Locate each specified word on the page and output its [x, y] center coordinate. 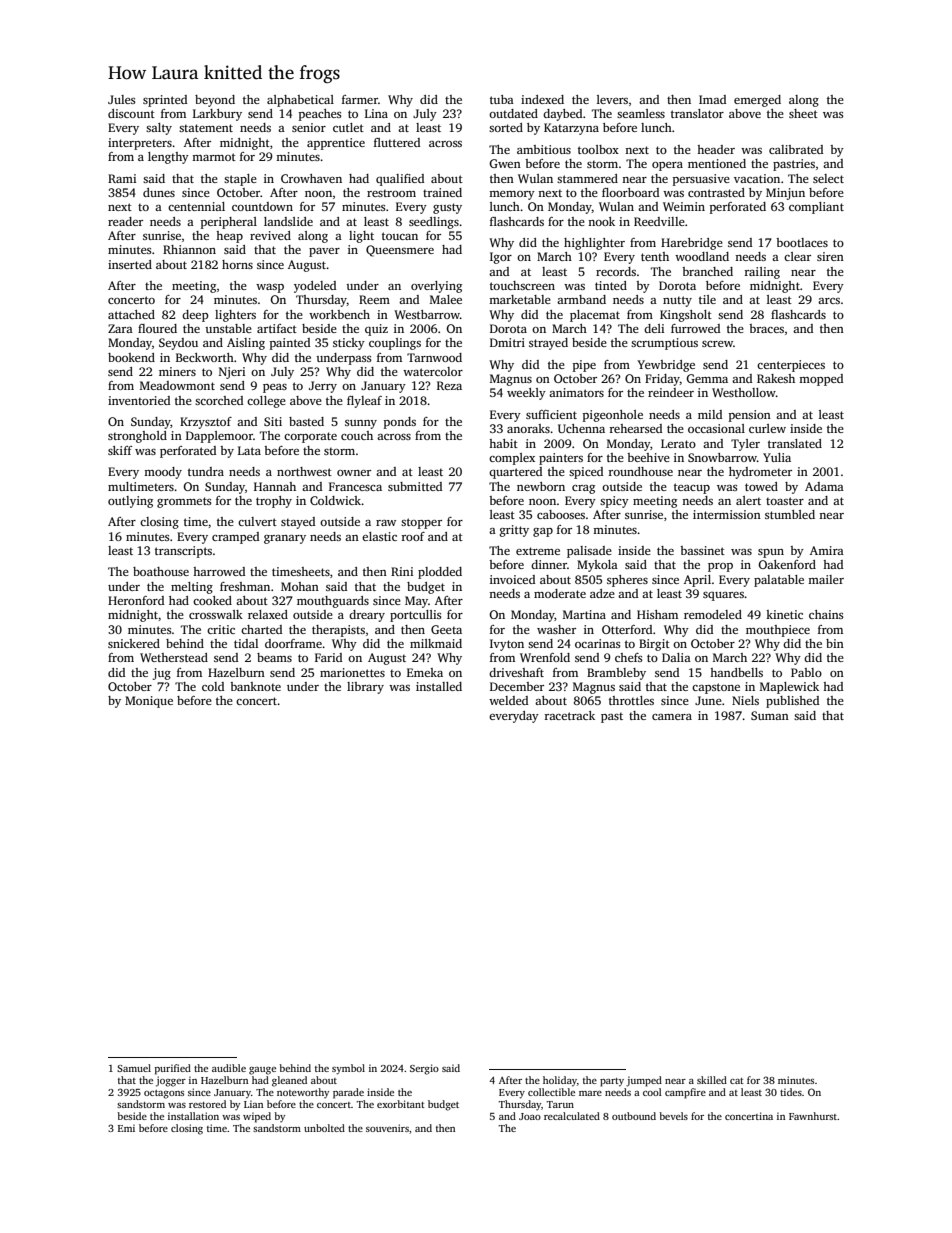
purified [173, 1069]
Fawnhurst [813, 1116]
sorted [506, 127]
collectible [551, 1092]
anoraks [528, 428]
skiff [120, 450]
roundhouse [640, 471]
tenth [655, 256]
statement [206, 128]
